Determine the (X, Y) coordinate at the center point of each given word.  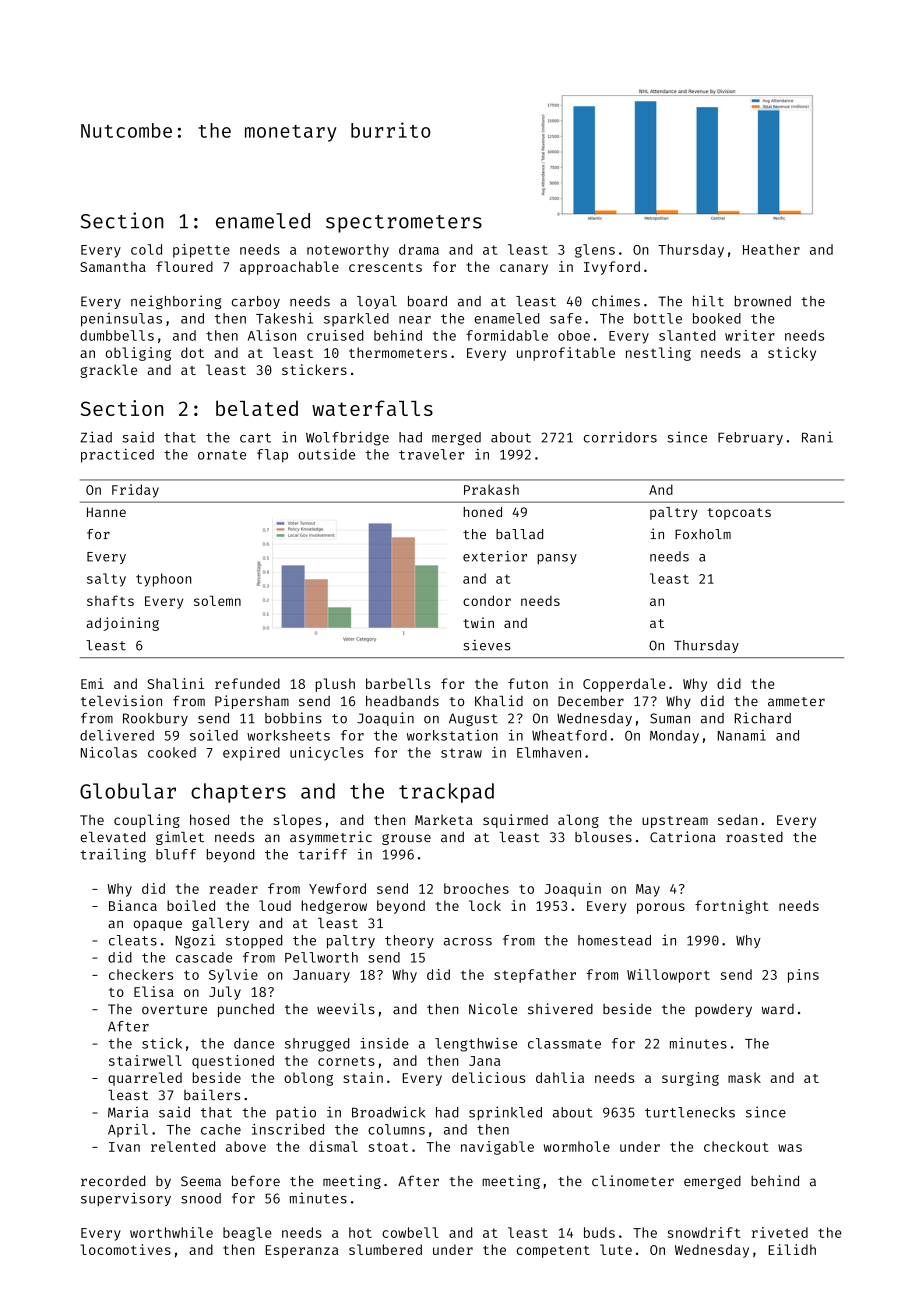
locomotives (125, 1249)
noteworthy (348, 251)
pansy (557, 559)
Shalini (175, 683)
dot (192, 352)
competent (553, 1252)
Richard (763, 718)
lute (616, 1249)
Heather (771, 249)
